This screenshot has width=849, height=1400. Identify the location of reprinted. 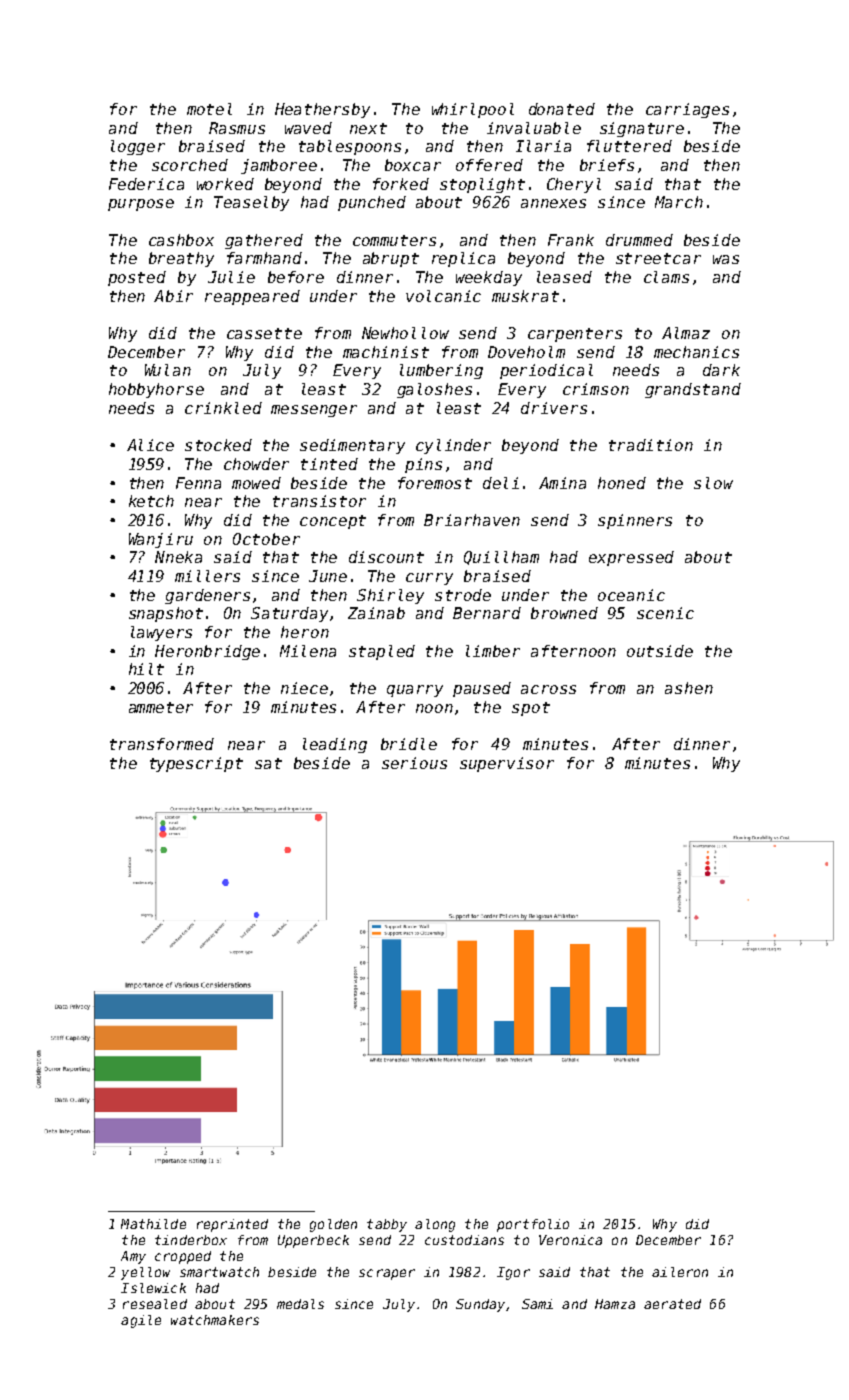
(232, 1225).
